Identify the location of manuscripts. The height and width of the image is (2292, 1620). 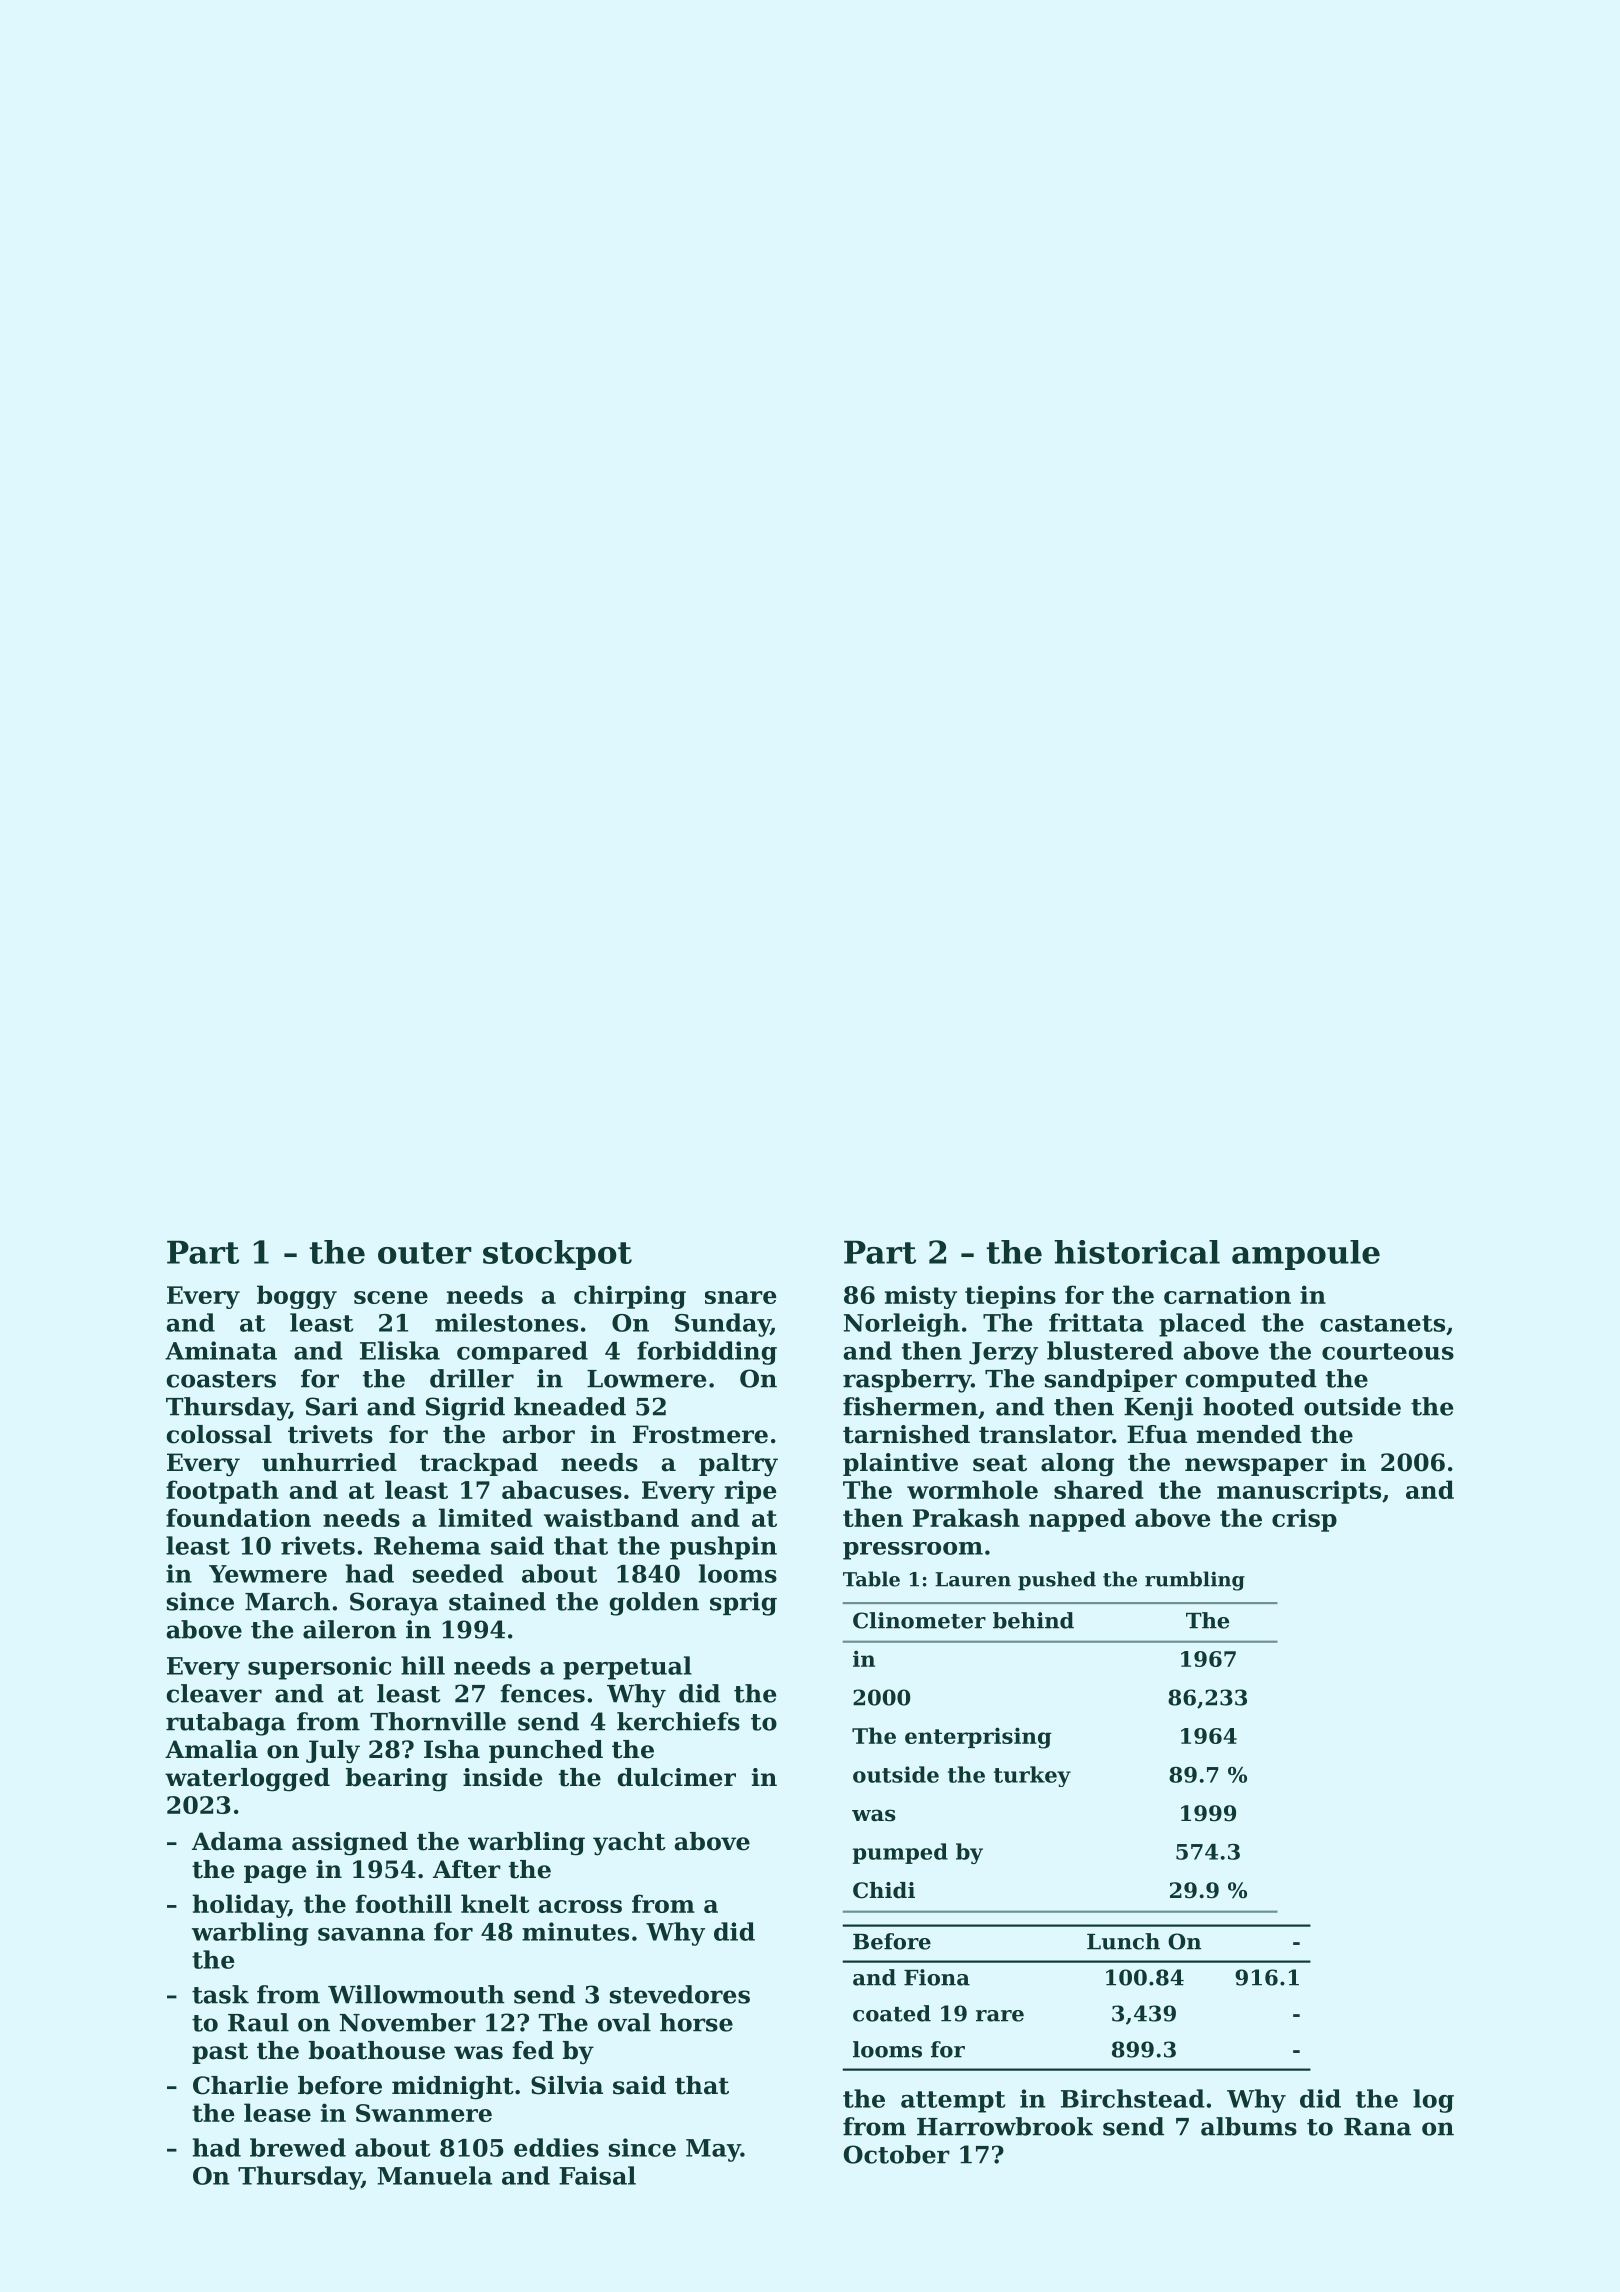
(1299, 1492).
